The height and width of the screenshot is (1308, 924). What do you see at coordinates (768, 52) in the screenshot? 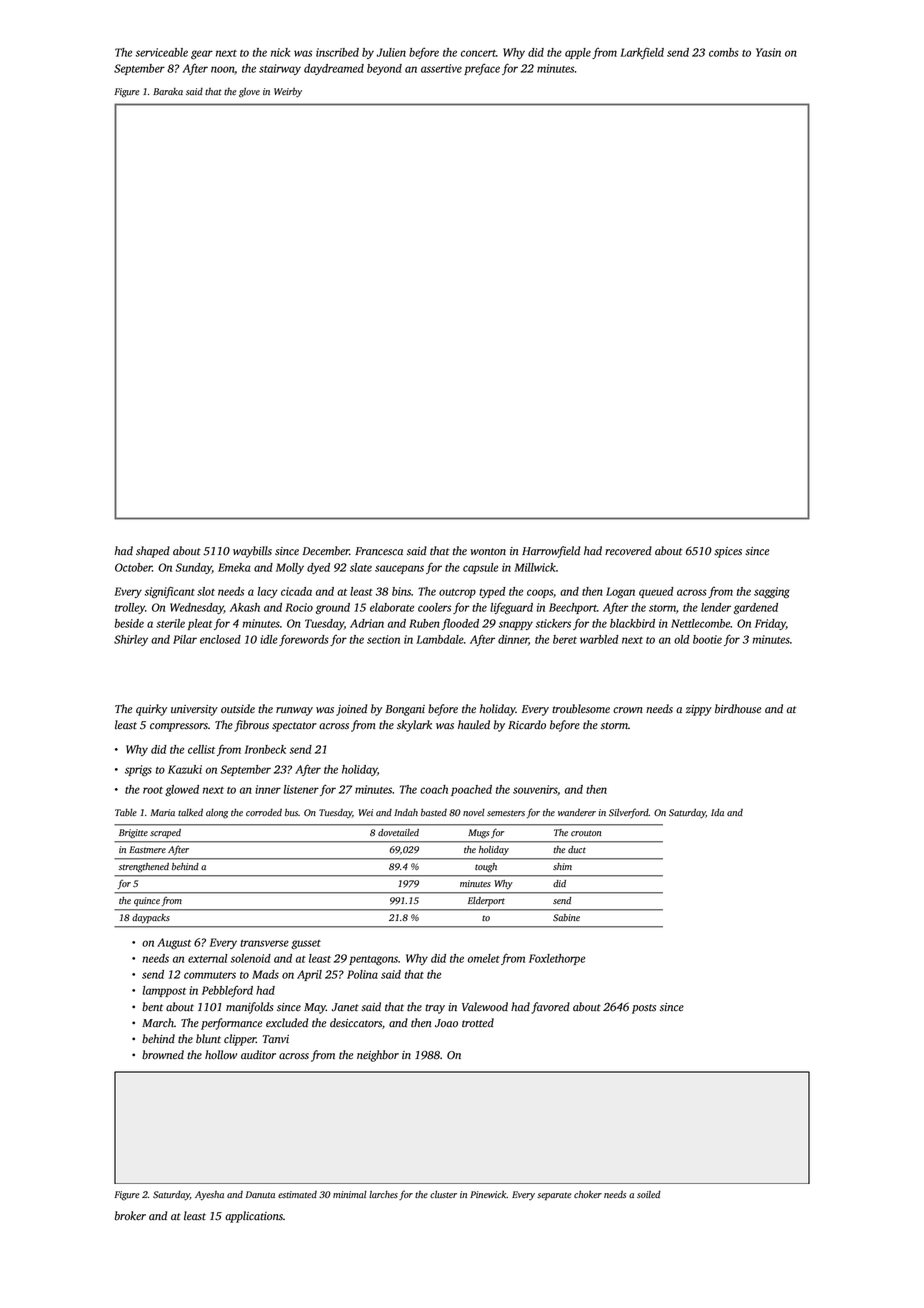
I see `Yasin` at bounding box center [768, 52].
